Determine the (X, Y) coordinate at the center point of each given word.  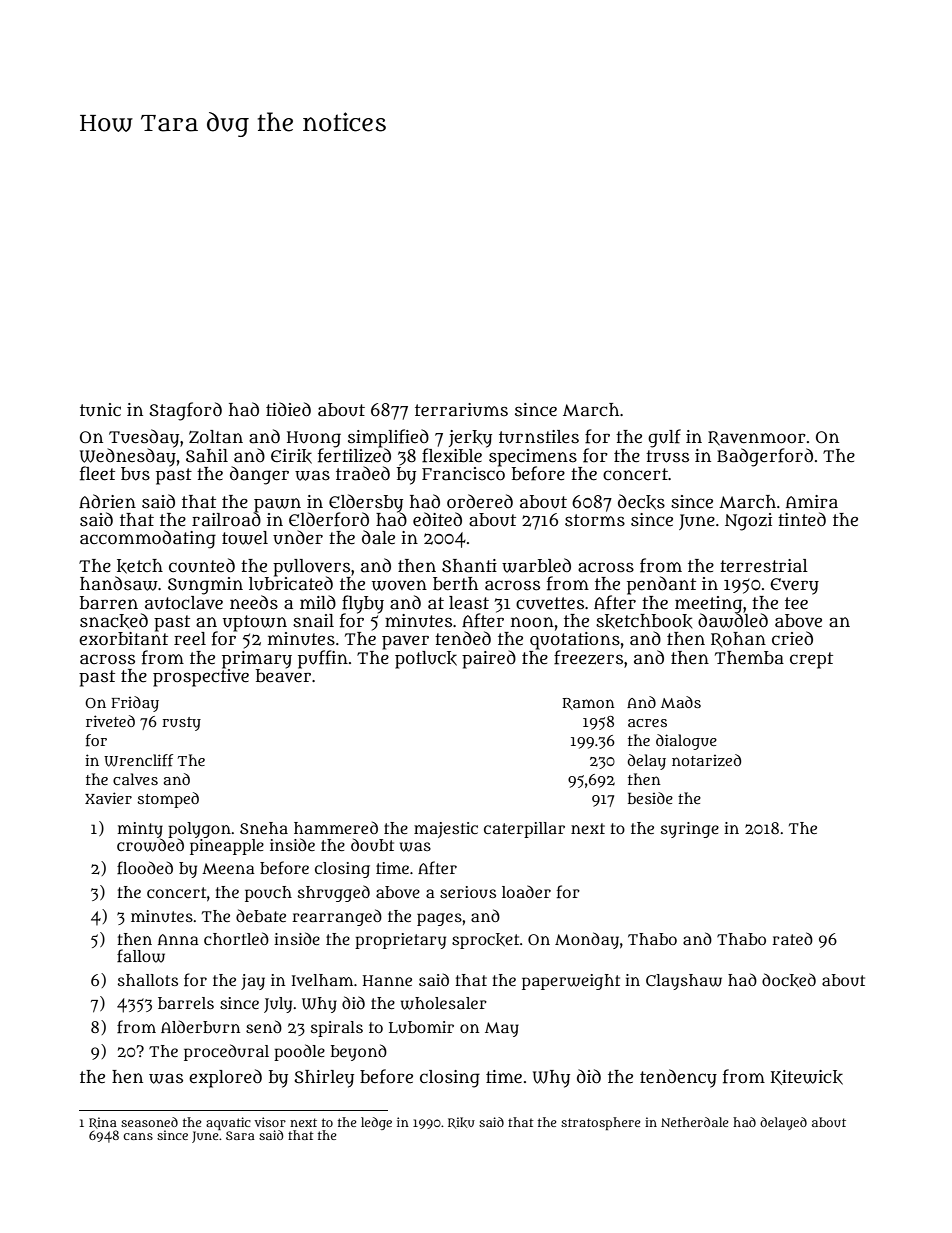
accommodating (148, 539)
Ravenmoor (757, 438)
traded (363, 473)
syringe (690, 830)
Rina (103, 1123)
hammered (336, 827)
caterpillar (524, 830)
